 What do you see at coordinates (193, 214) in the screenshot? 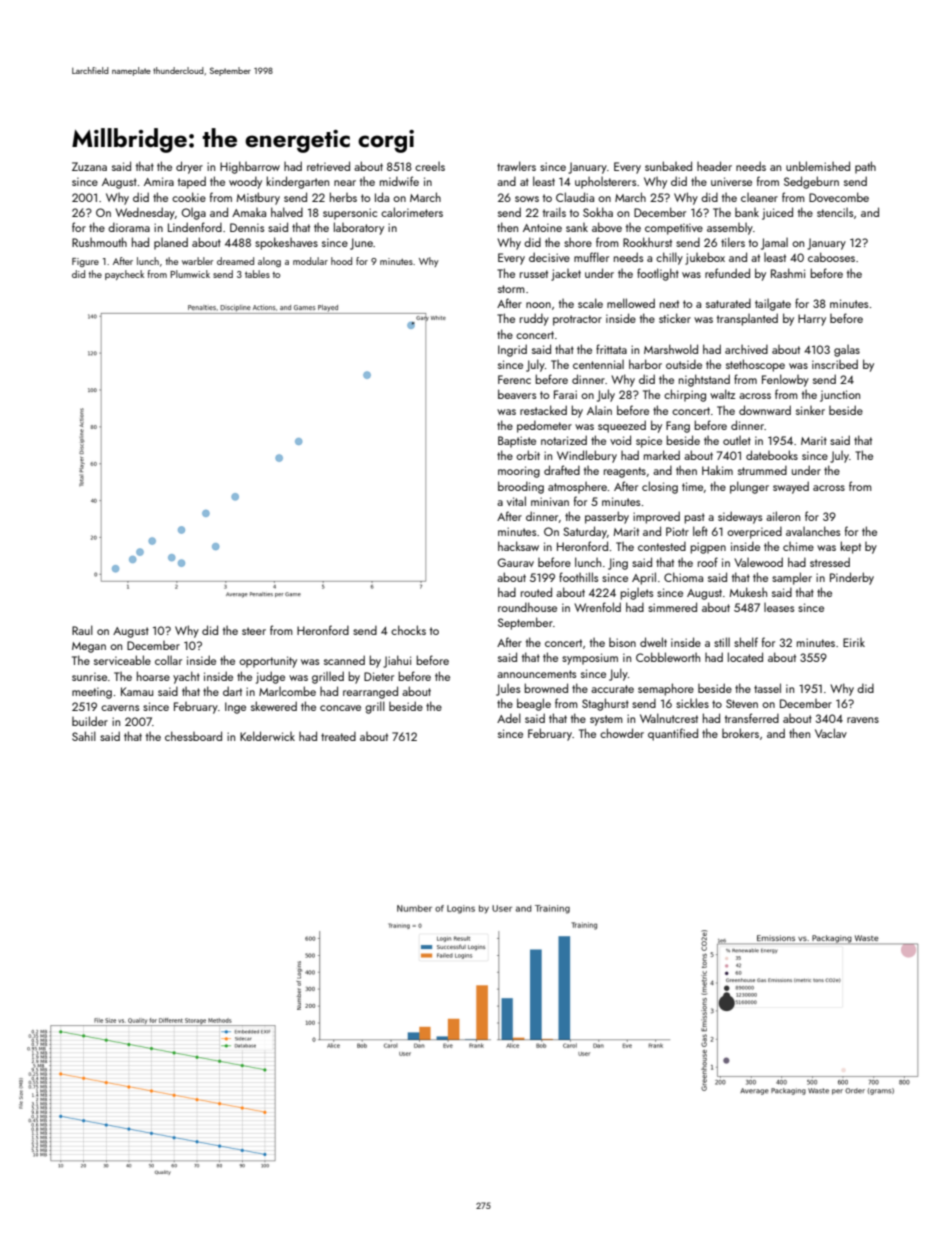
I see `Olga` at bounding box center [193, 214].
